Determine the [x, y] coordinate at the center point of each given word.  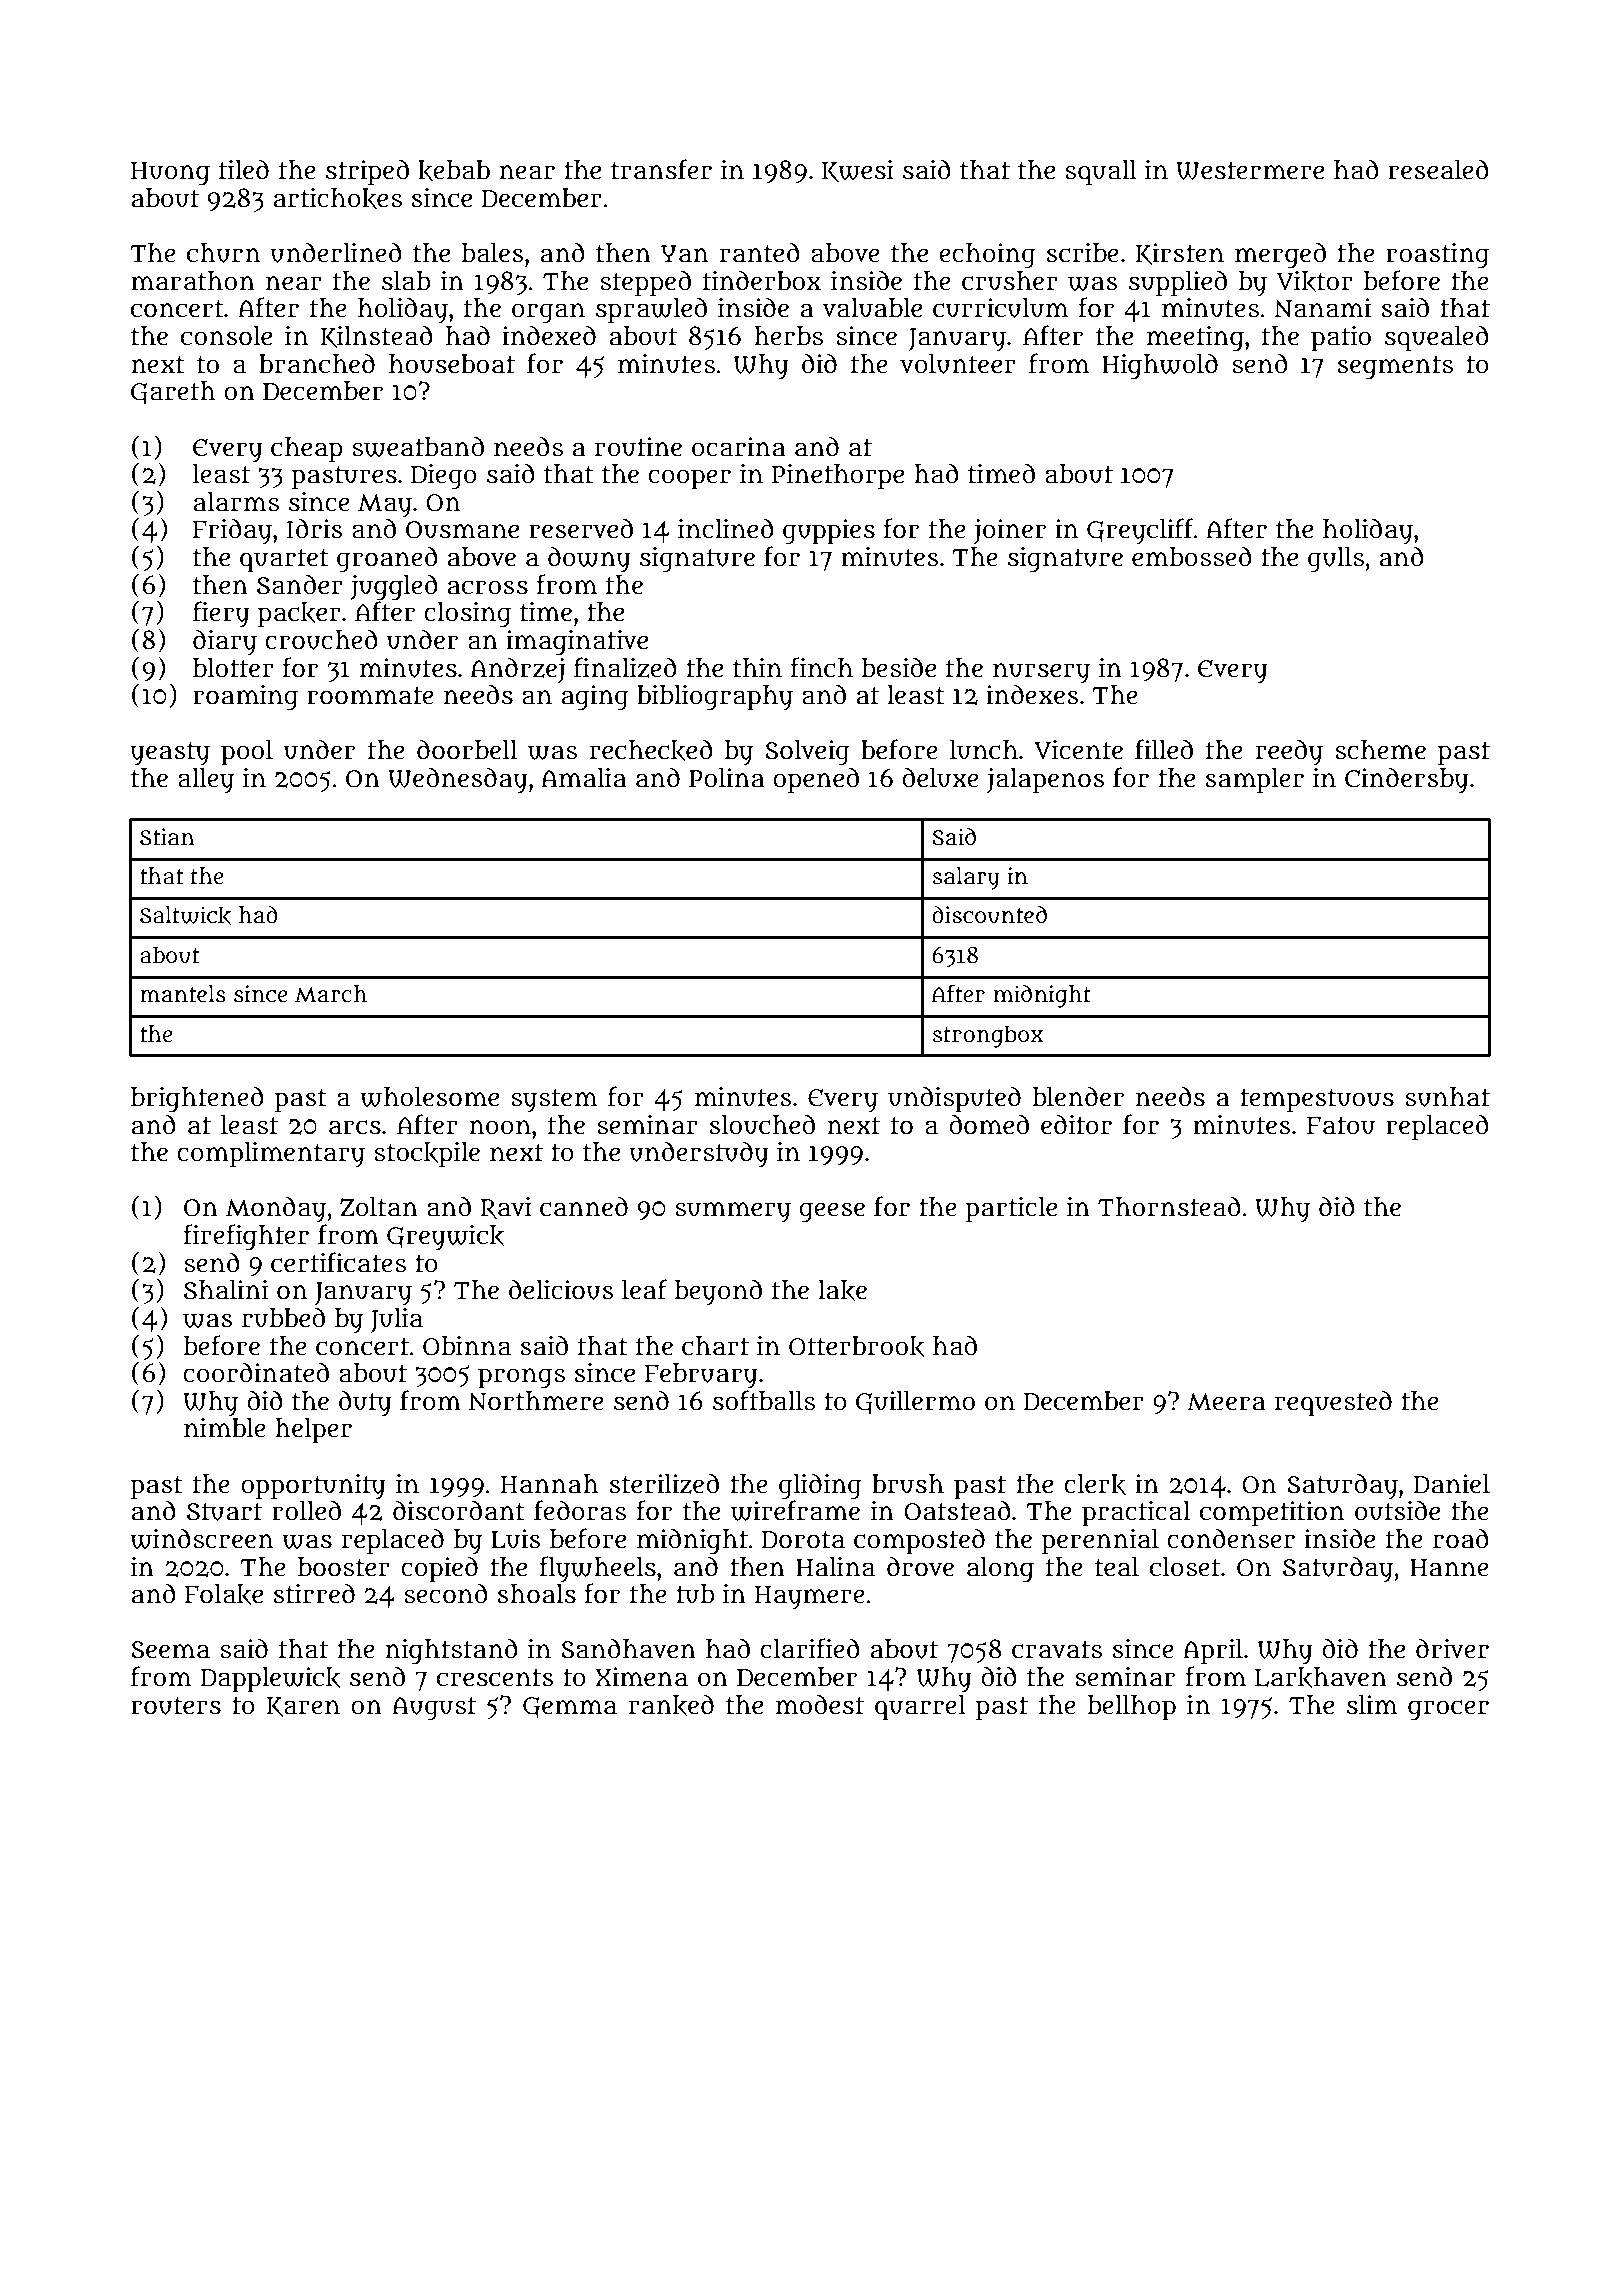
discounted [989, 915]
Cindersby [1407, 780]
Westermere [1250, 171]
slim [1372, 1705]
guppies [829, 532]
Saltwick [185, 915]
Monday [276, 1209]
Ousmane [462, 530]
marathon [193, 281]
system [554, 1101]
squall [1101, 173]
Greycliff [1140, 531]
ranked [671, 1705]
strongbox [988, 1036]
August [434, 1709]
